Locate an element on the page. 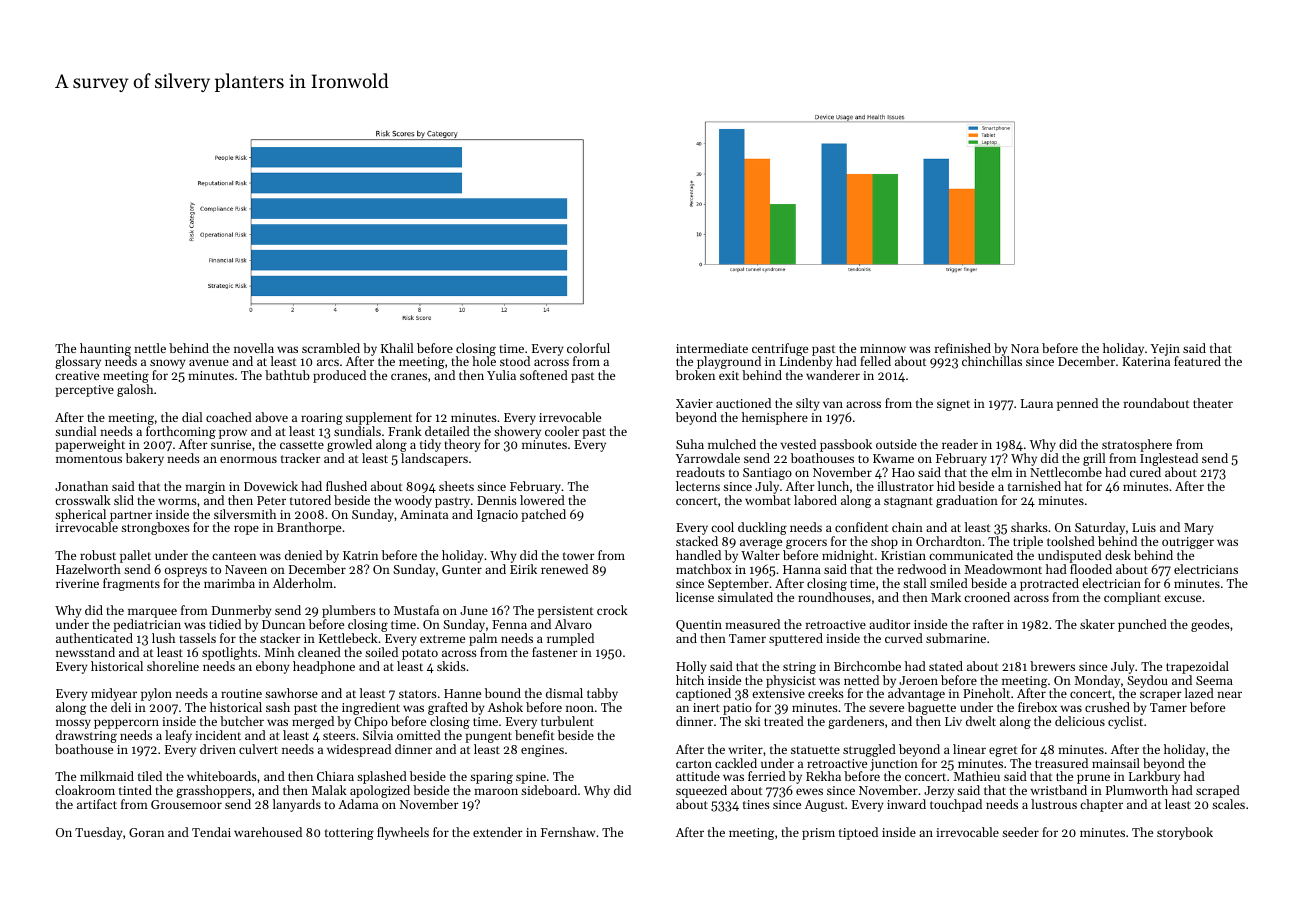 The height and width of the document is (924, 1308). intermediate is located at coordinates (712, 348).
